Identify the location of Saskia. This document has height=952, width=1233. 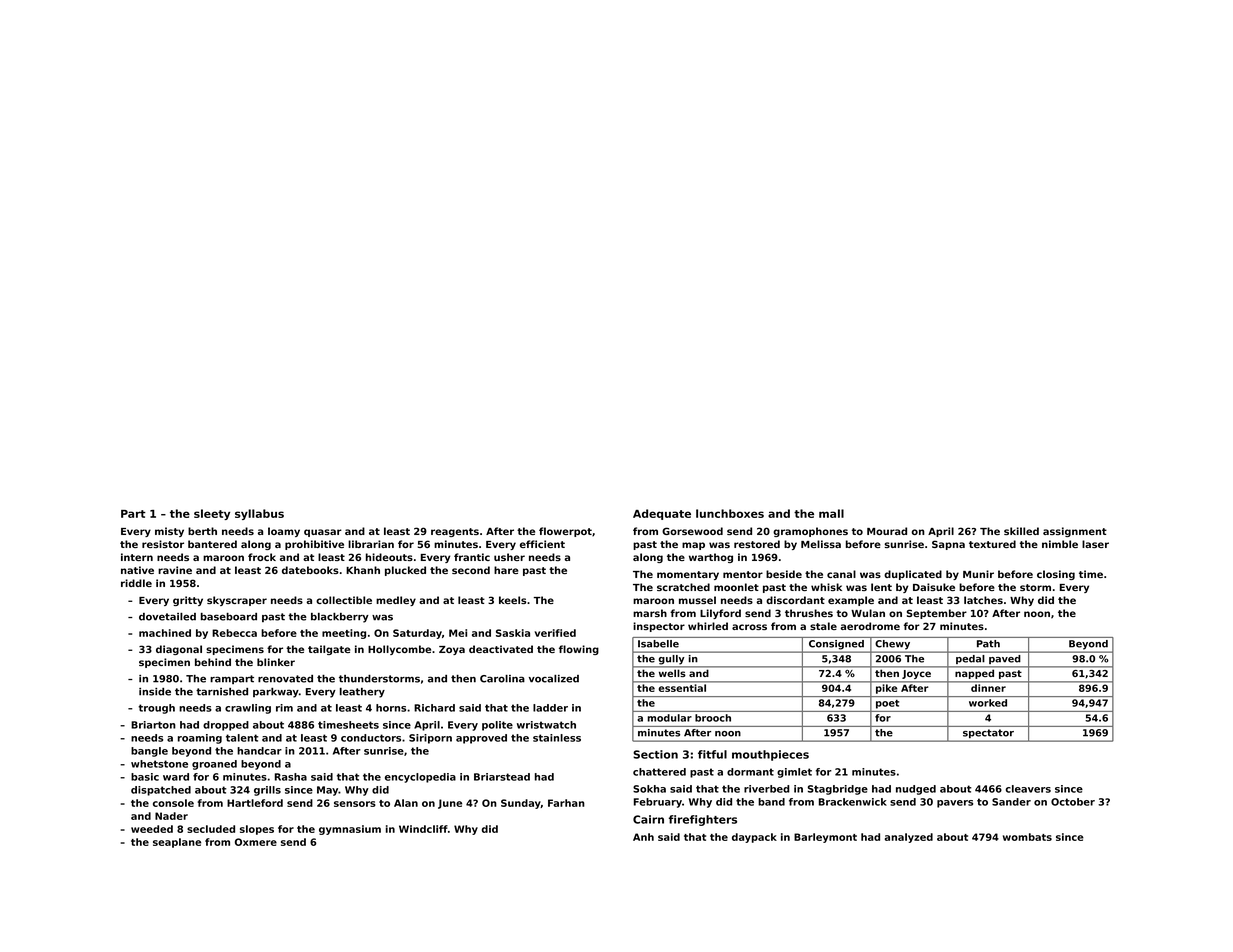
(513, 633).
